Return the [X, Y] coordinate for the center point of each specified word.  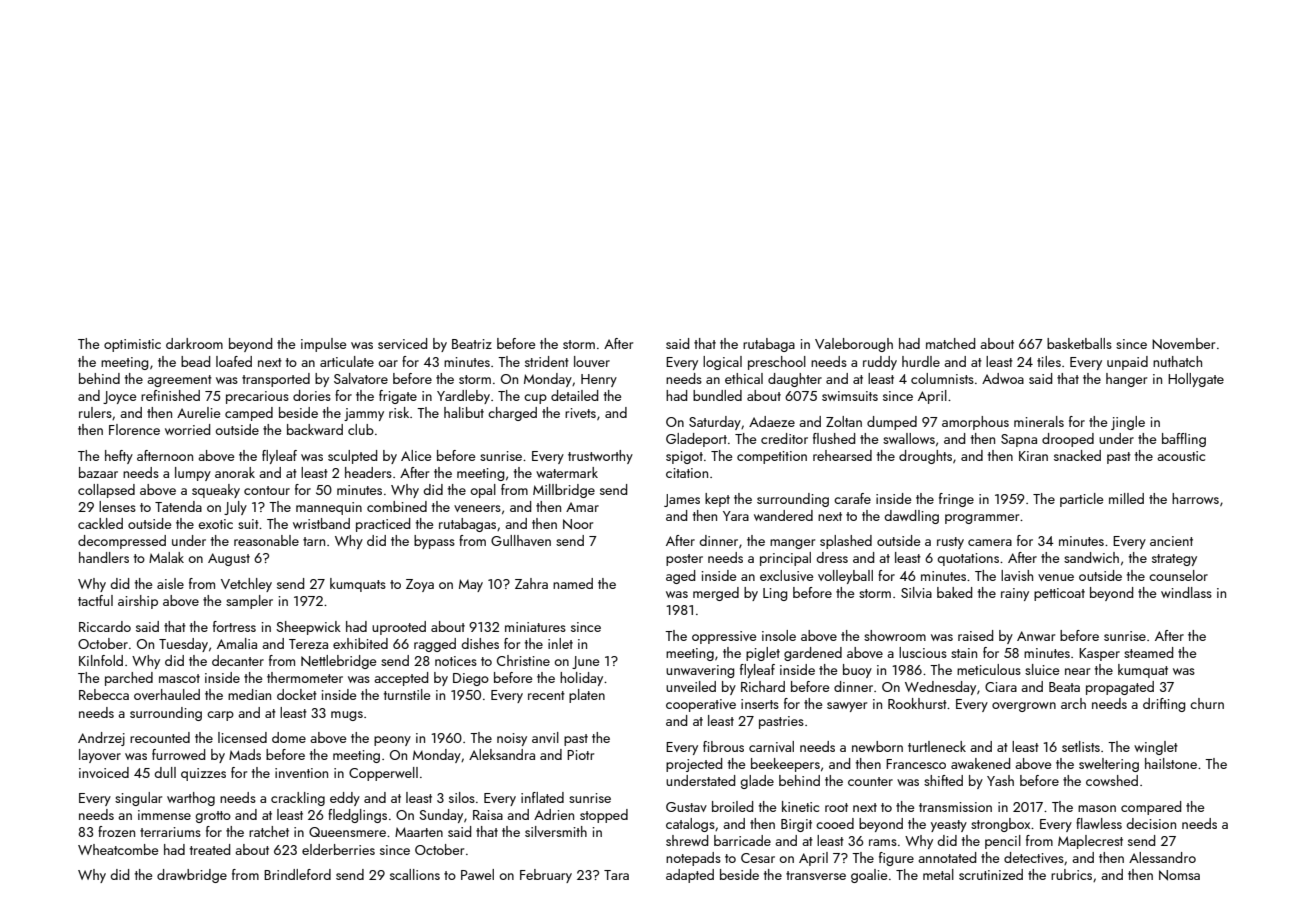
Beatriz [472, 344]
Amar [582, 507]
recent [546, 695]
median [249, 694]
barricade [742, 840]
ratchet [269, 831]
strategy [1174, 560]
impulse [323, 345]
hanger [1126, 380]
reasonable [266, 540]
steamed [1148, 652]
